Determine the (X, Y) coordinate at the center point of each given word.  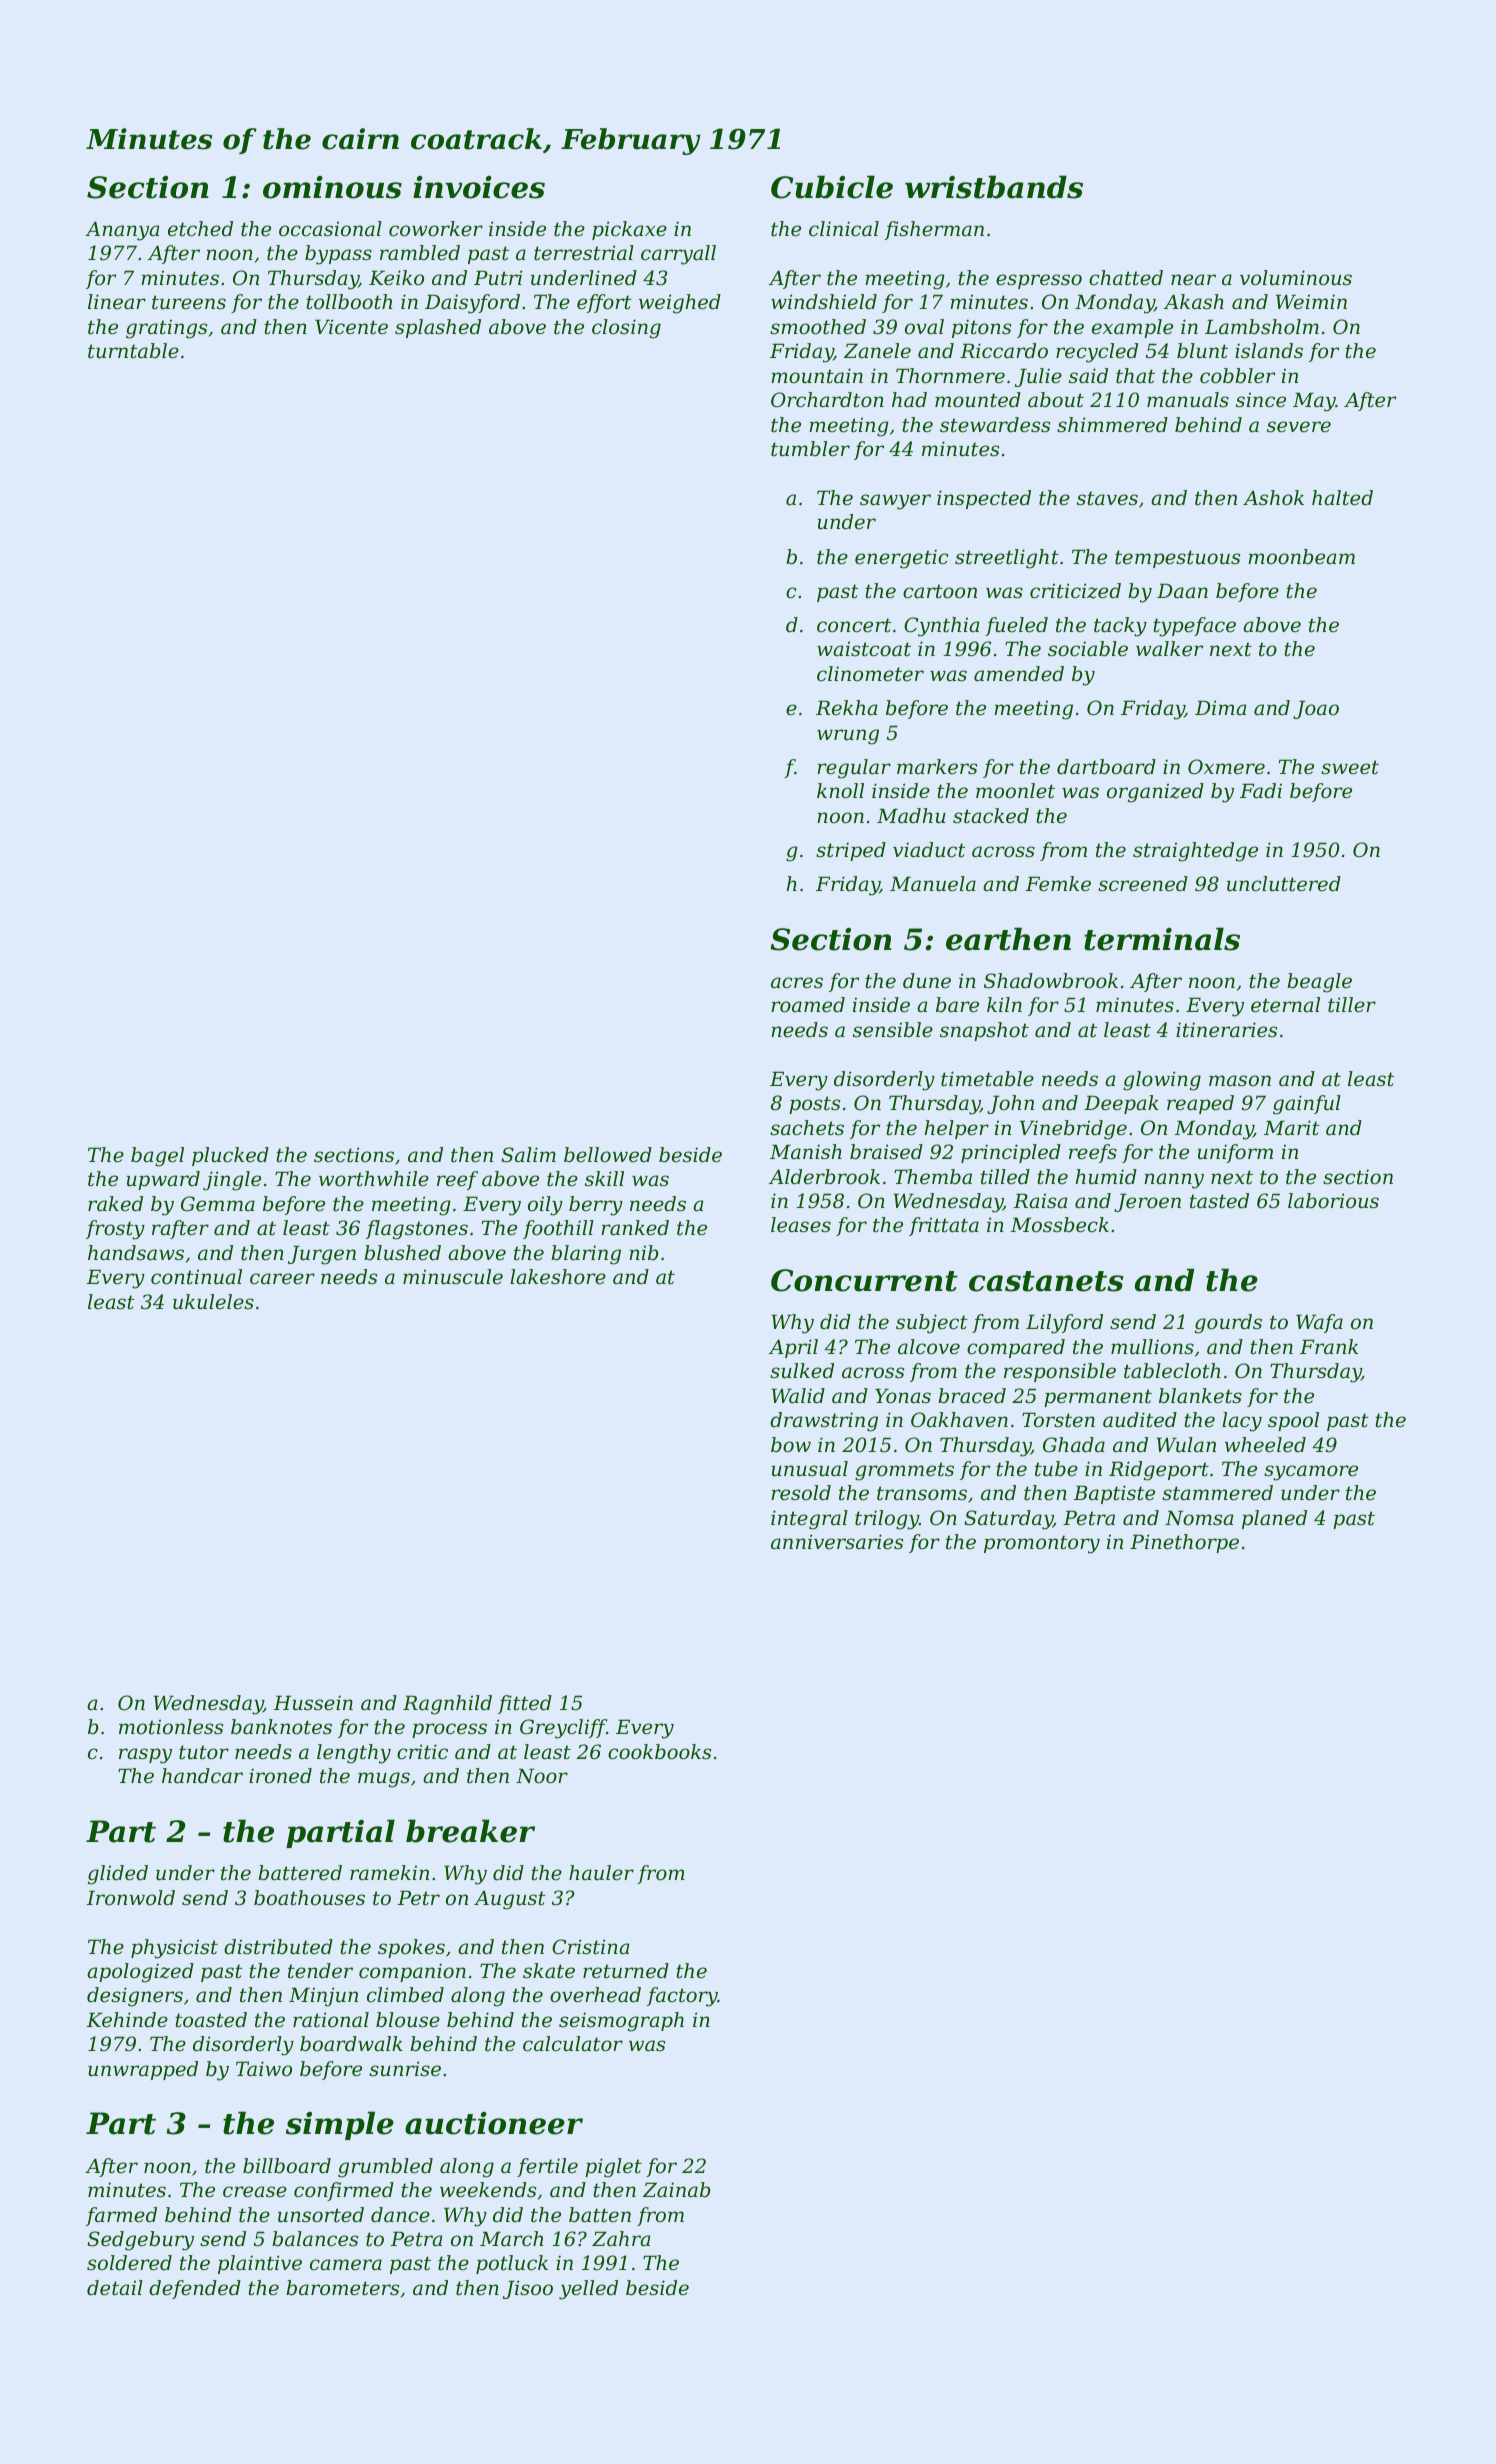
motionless (171, 1727)
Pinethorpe (1184, 1543)
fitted (525, 1704)
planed (1274, 1519)
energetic (901, 559)
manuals (1188, 400)
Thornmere (950, 376)
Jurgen (322, 1255)
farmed (121, 2216)
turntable (133, 351)
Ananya (122, 231)
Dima (1220, 708)
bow (791, 1445)
